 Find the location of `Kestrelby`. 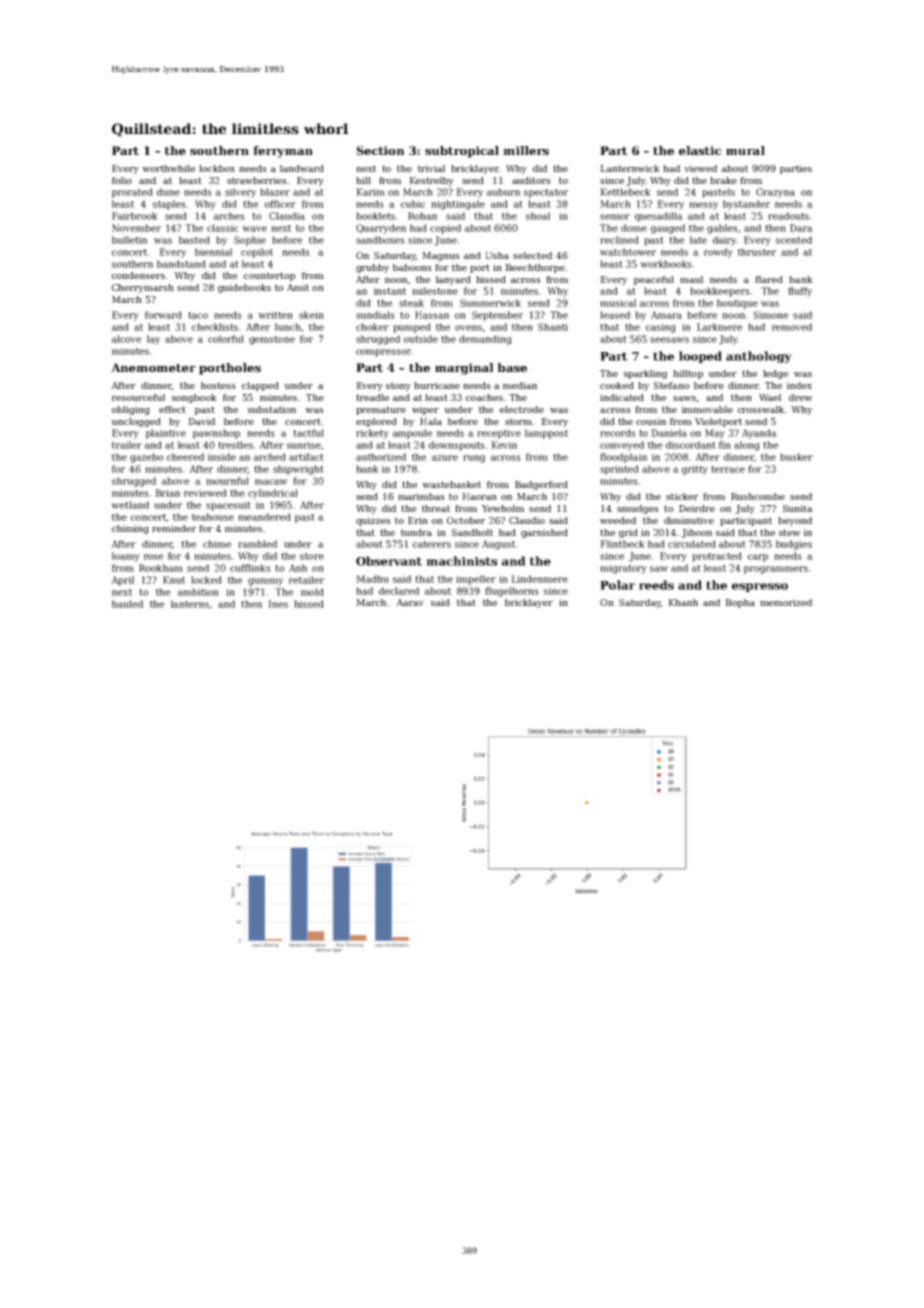

Kestrelby is located at coordinates (431, 181).
